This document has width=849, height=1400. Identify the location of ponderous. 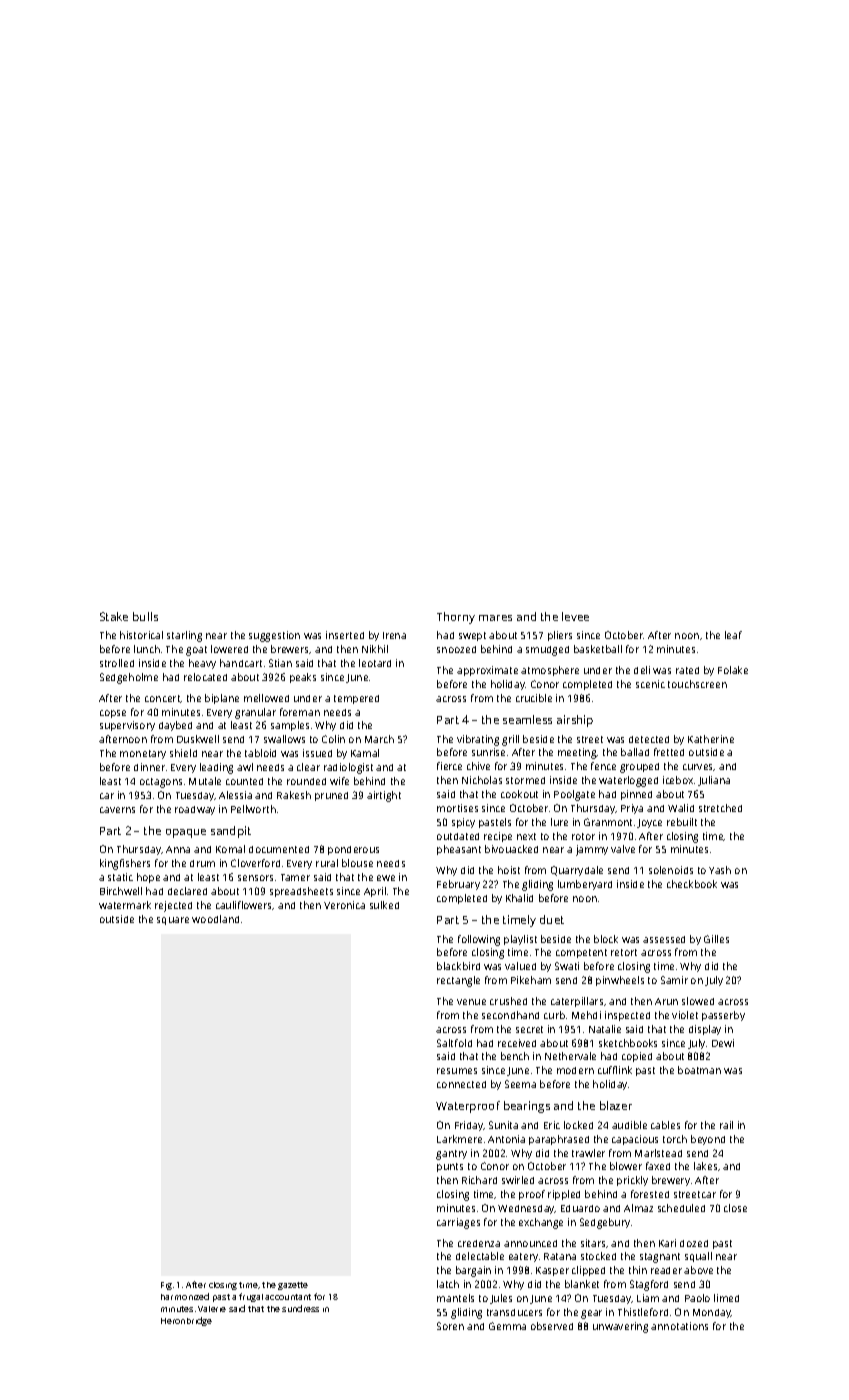
(353, 850).
